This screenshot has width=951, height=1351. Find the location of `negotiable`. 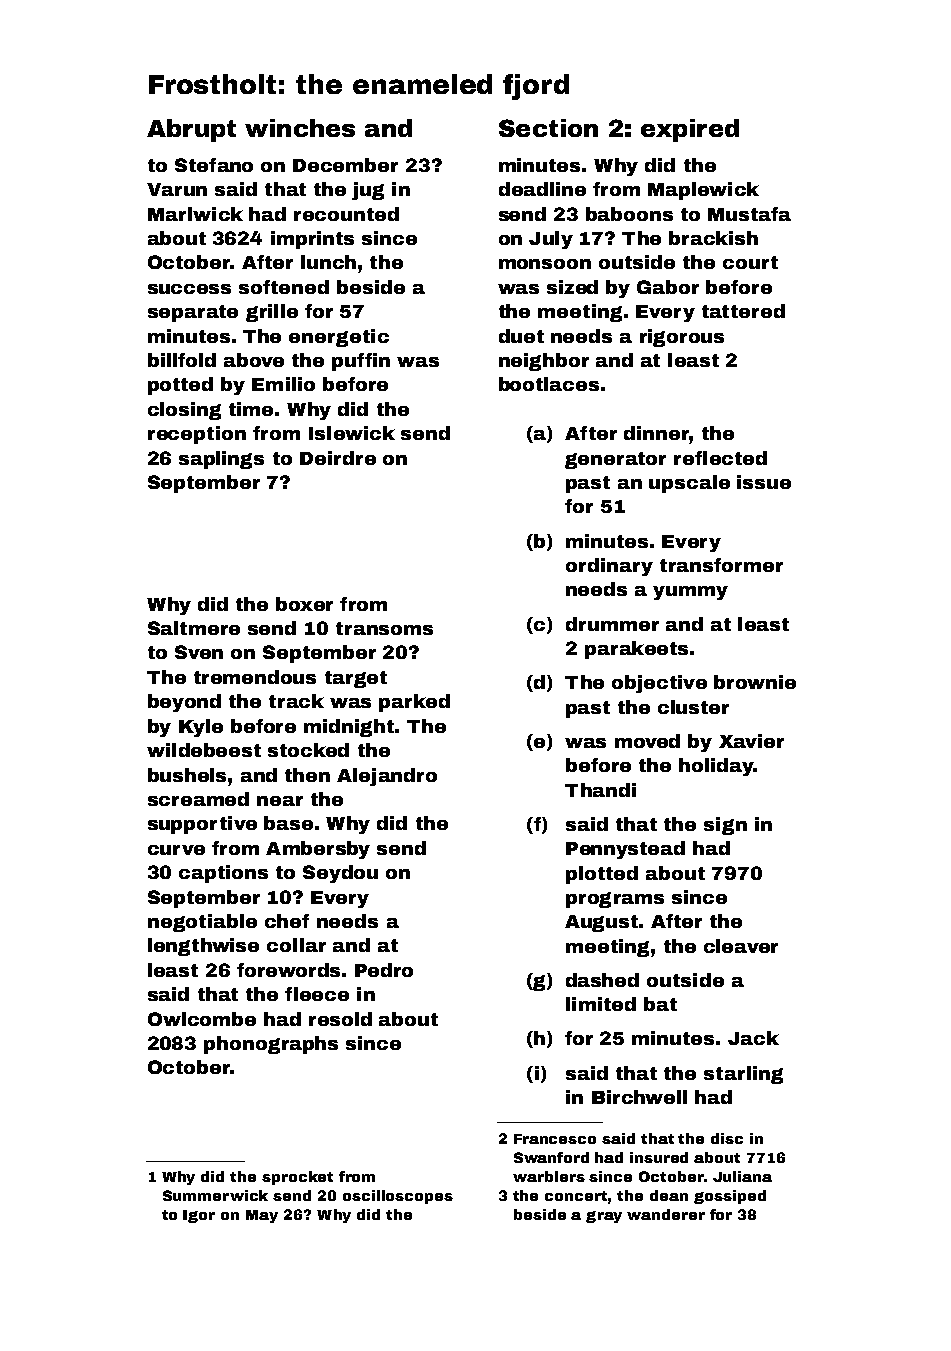

negotiable is located at coordinates (202, 923).
